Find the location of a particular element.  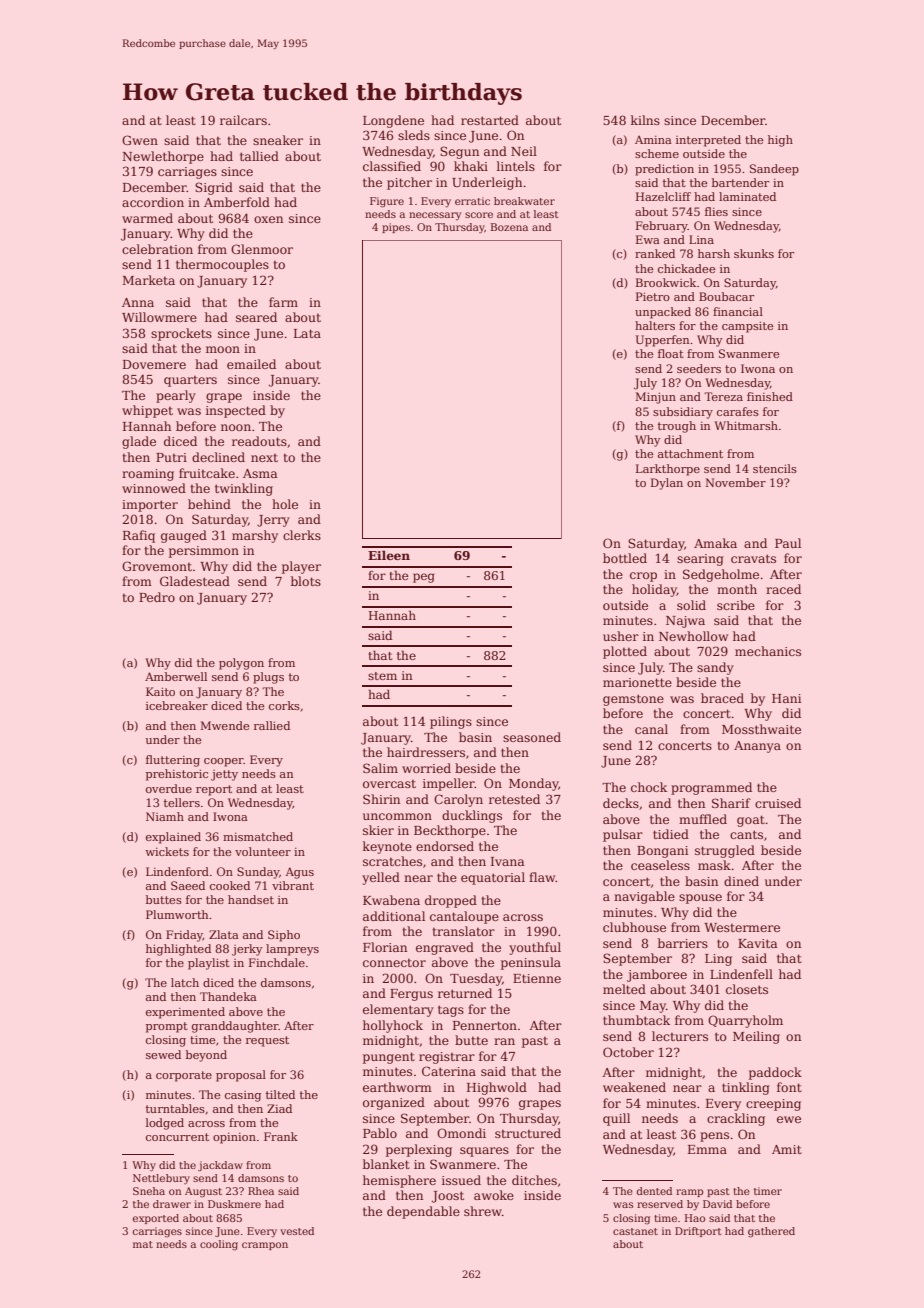

railcars is located at coordinates (243, 120).
